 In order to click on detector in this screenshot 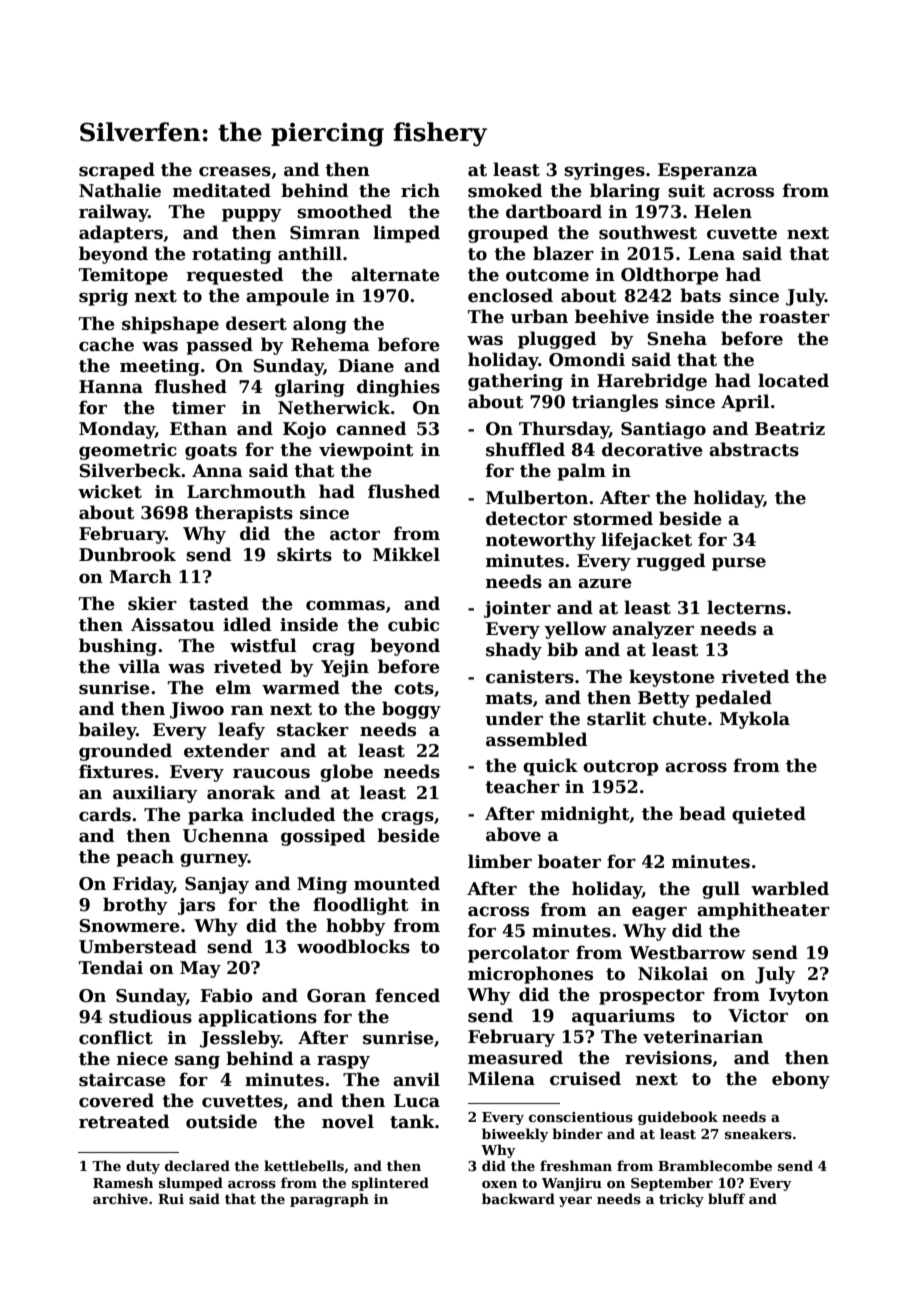, I will do `click(526, 518)`.
